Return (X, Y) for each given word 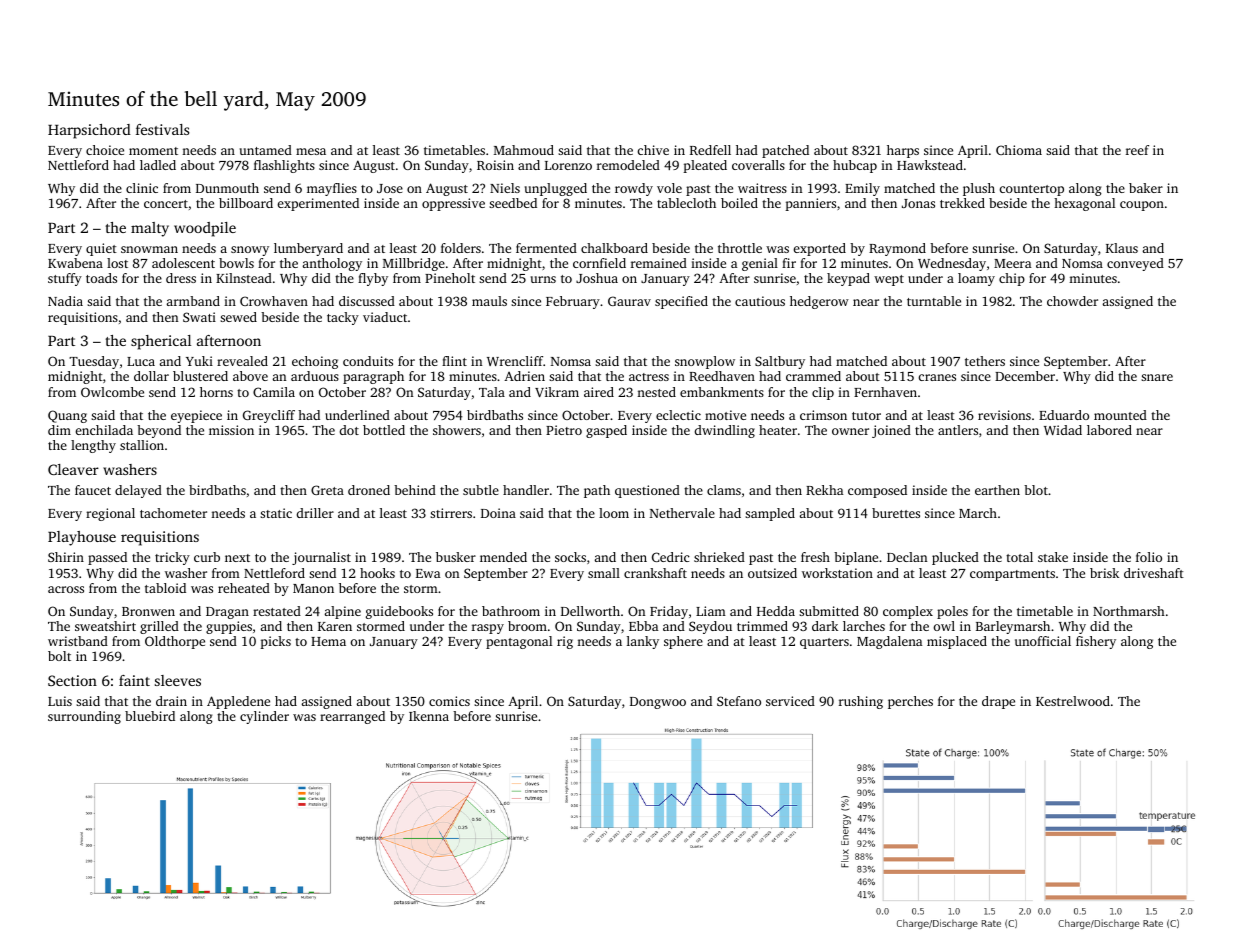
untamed (266, 150)
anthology (332, 264)
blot (1036, 490)
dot (349, 430)
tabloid (165, 588)
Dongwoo (658, 703)
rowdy (634, 189)
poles (952, 612)
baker (1146, 188)
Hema (328, 641)
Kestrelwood (1073, 701)
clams (724, 490)
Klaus (1122, 248)
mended (503, 557)
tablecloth (686, 203)
